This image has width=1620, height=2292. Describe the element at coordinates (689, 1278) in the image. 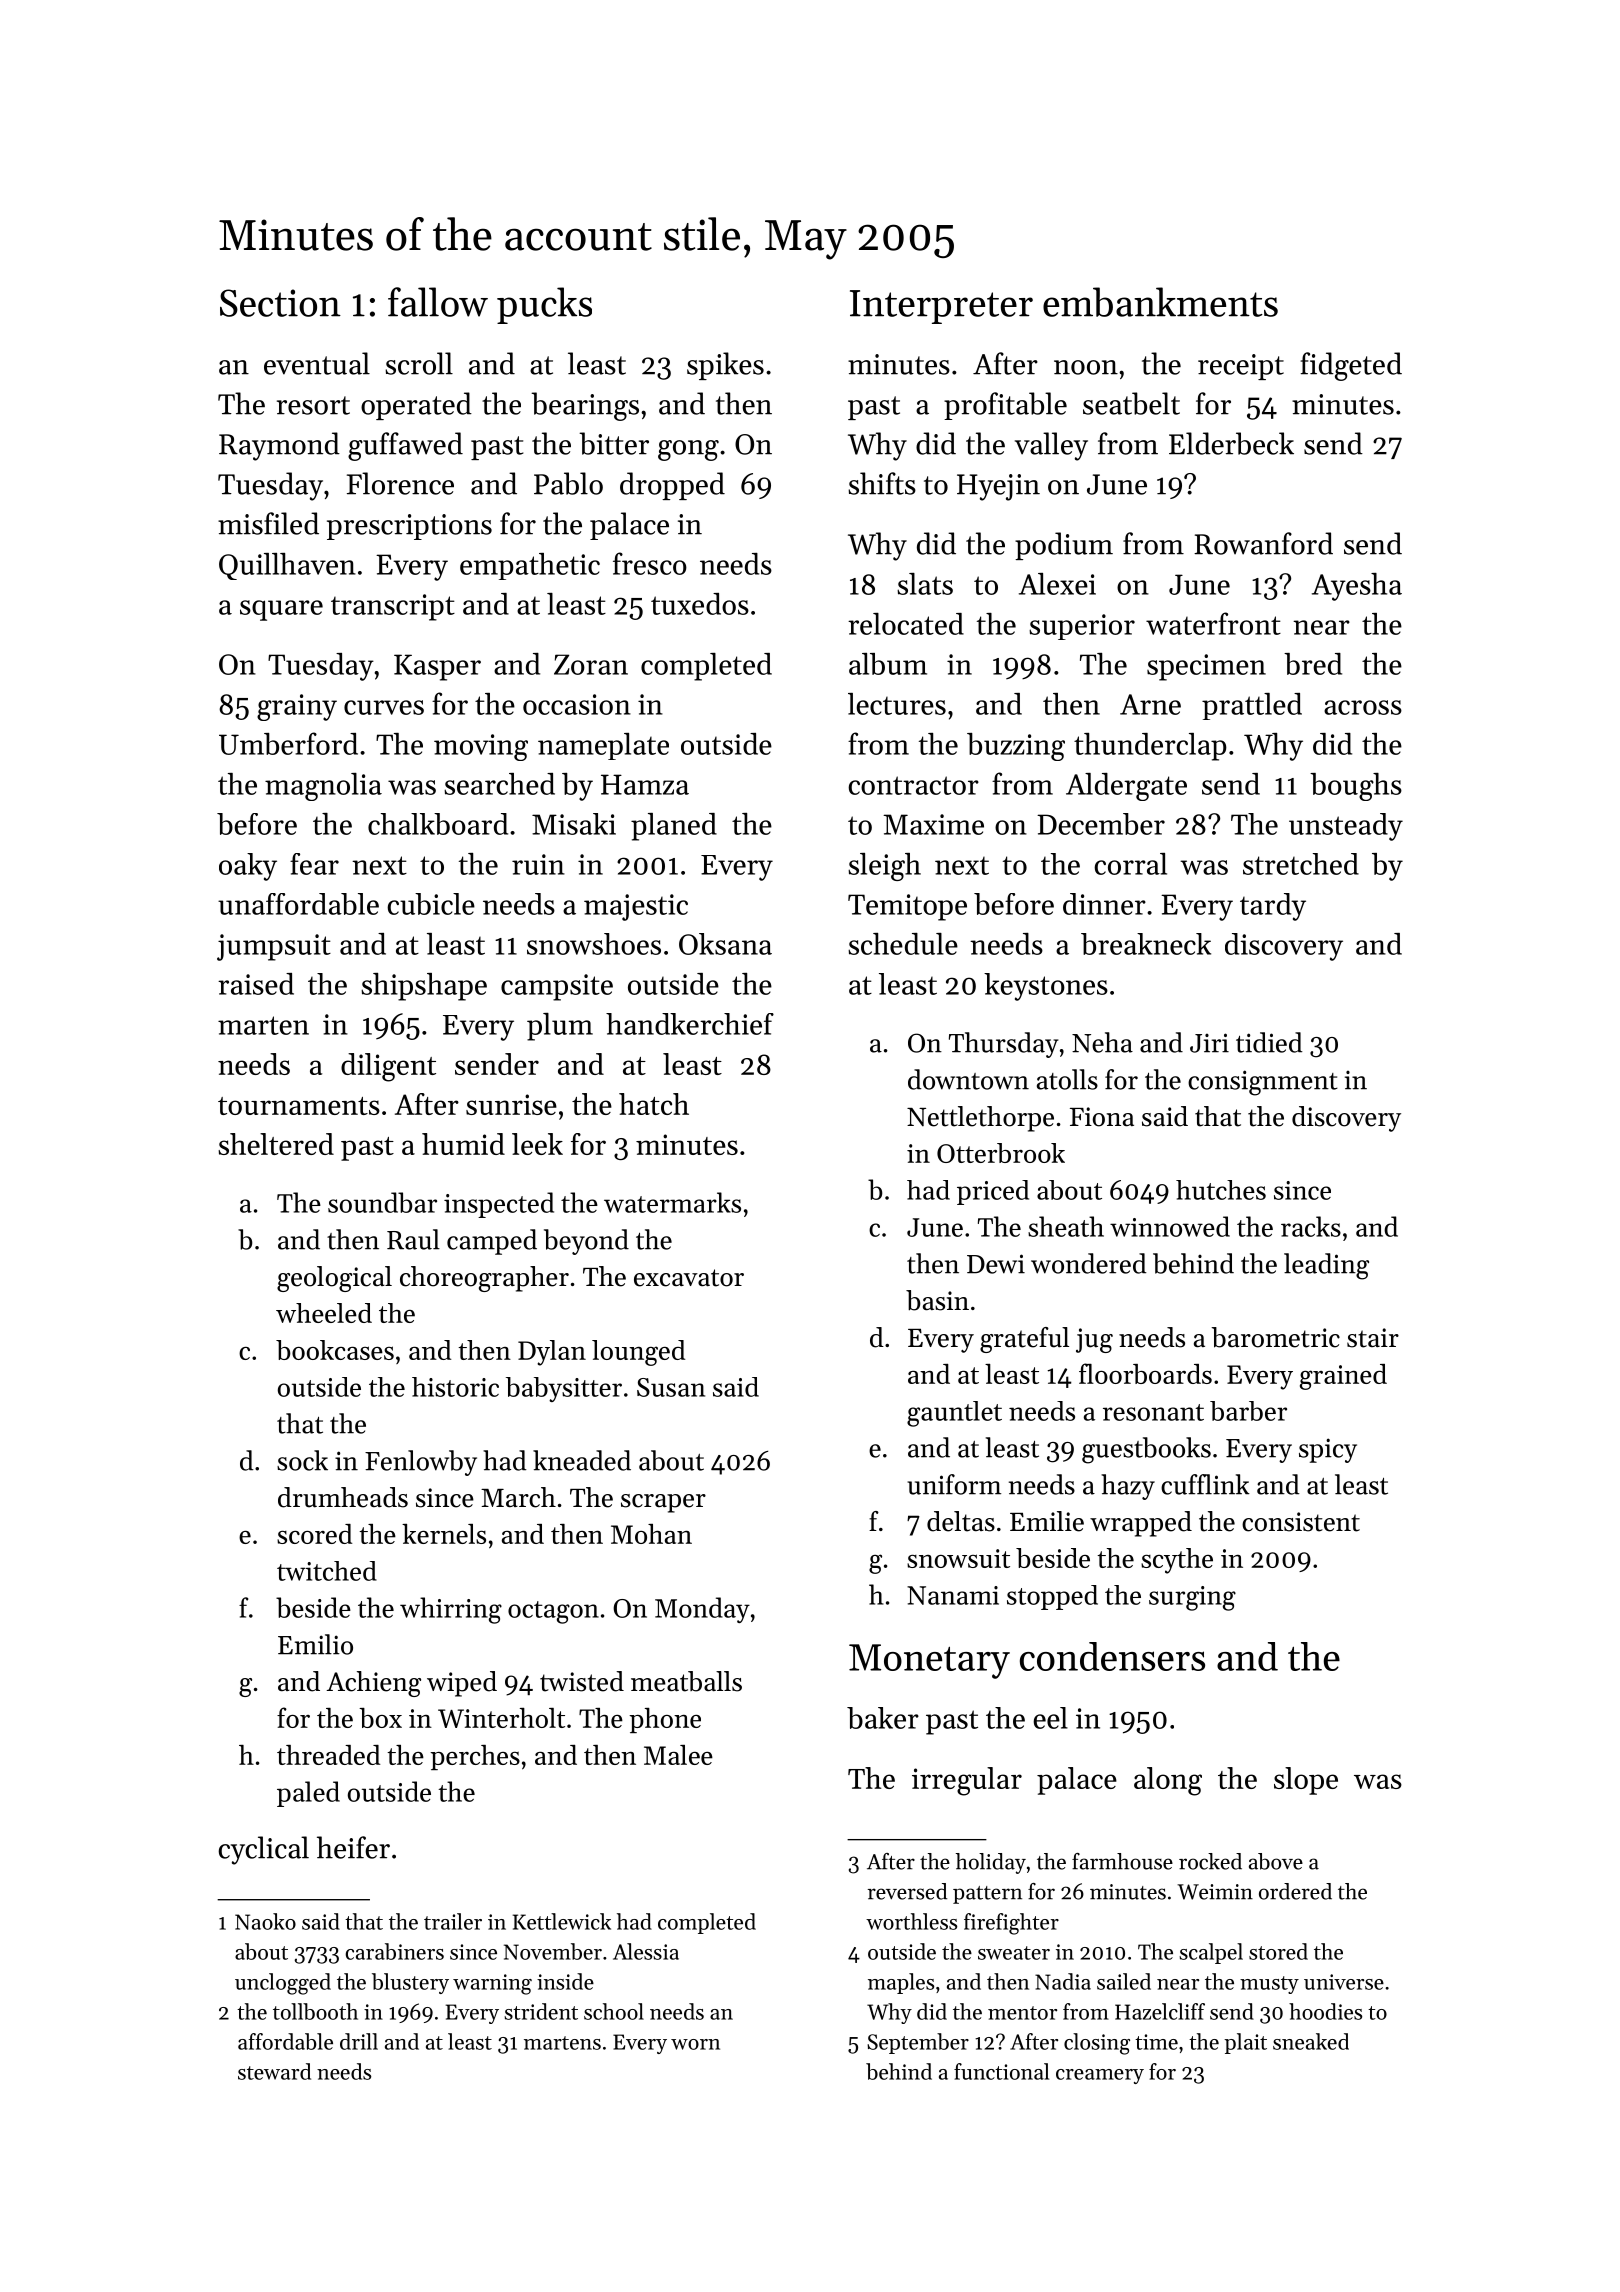

I see `excavator` at that location.
